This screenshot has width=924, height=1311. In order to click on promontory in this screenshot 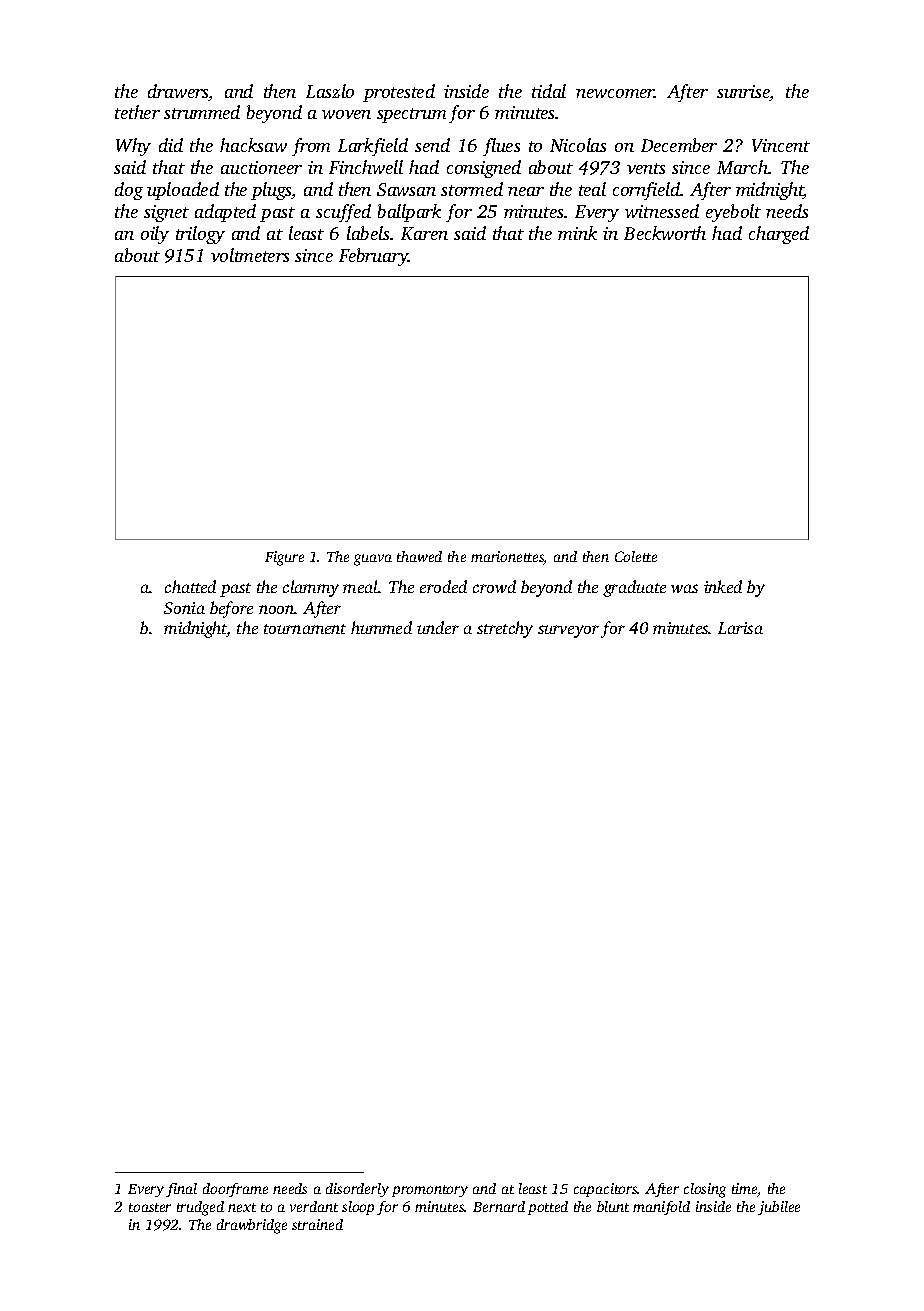, I will do `click(430, 1191)`.
